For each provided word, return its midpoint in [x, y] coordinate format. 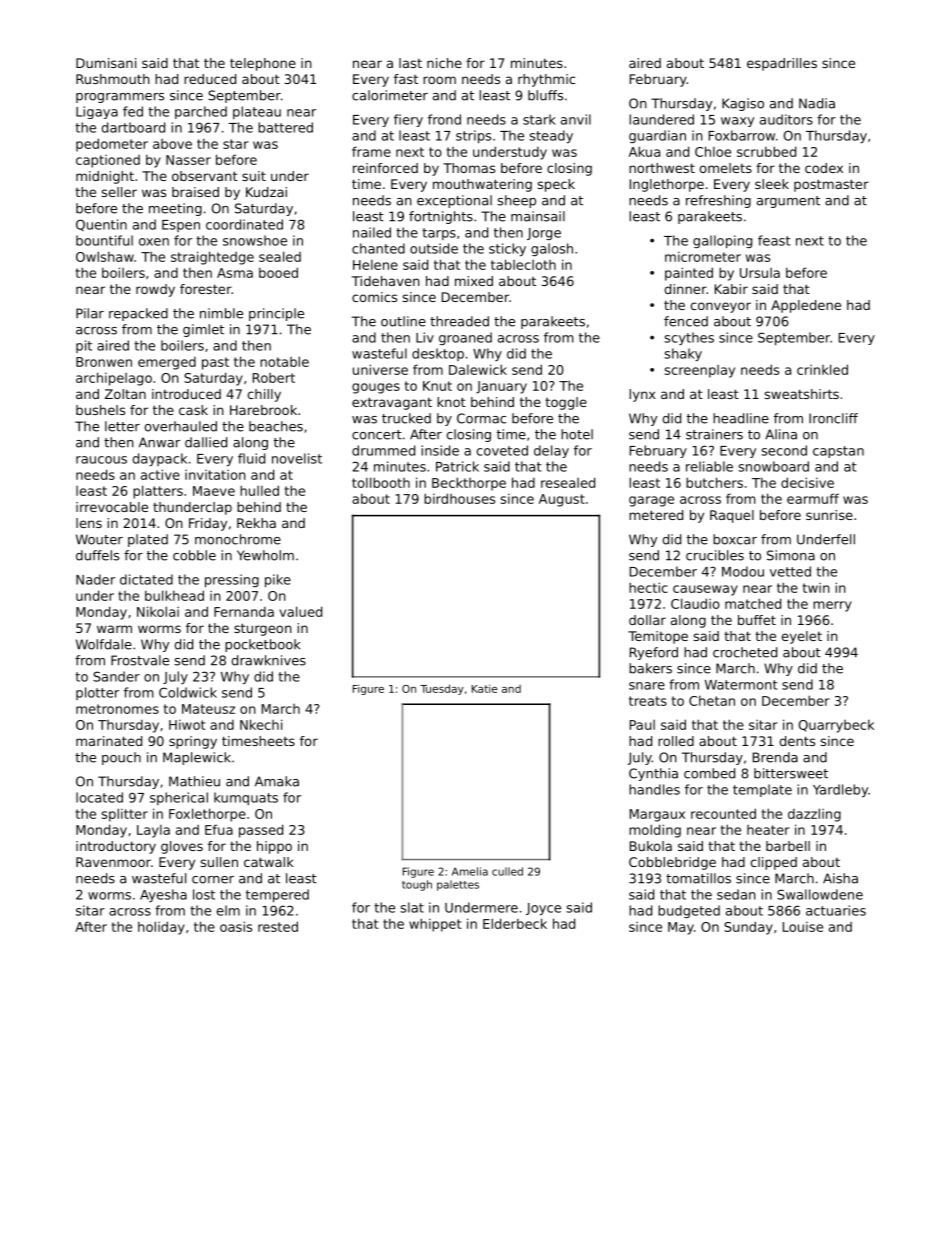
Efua [219, 829]
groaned [465, 338]
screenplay [700, 371]
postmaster [831, 185]
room [439, 80]
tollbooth [381, 482]
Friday [208, 524]
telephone [263, 64]
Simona [791, 555]
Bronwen [104, 362]
